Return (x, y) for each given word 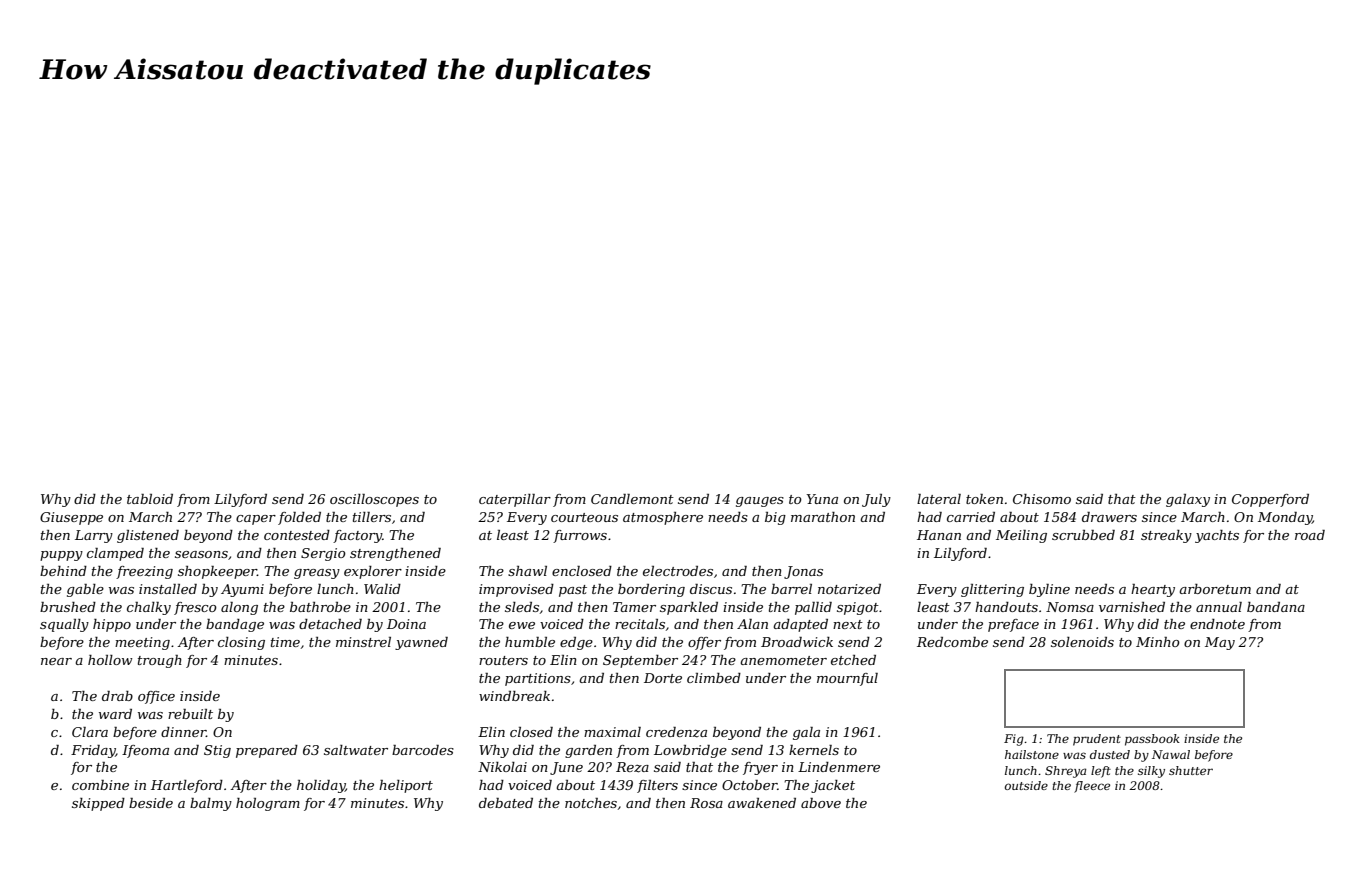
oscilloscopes (374, 500)
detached (330, 624)
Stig (217, 751)
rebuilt (190, 714)
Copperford (1270, 500)
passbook (1152, 740)
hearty (1153, 590)
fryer (760, 768)
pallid (813, 608)
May (1220, 643)
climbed (714, 678)
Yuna (822, 499)
